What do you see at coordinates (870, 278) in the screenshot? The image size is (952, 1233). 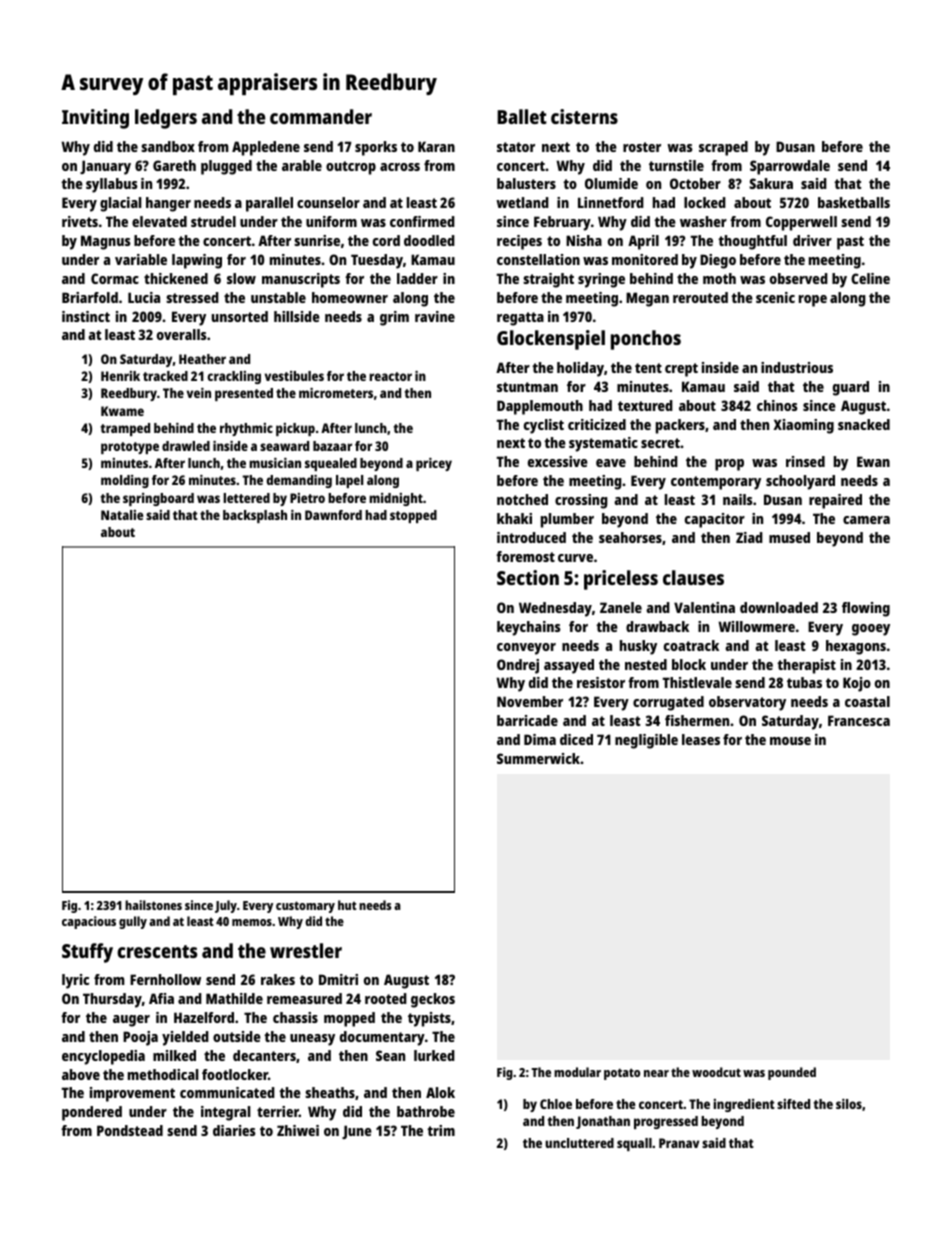 I see `Celine` at bounding box center [870, 278].
